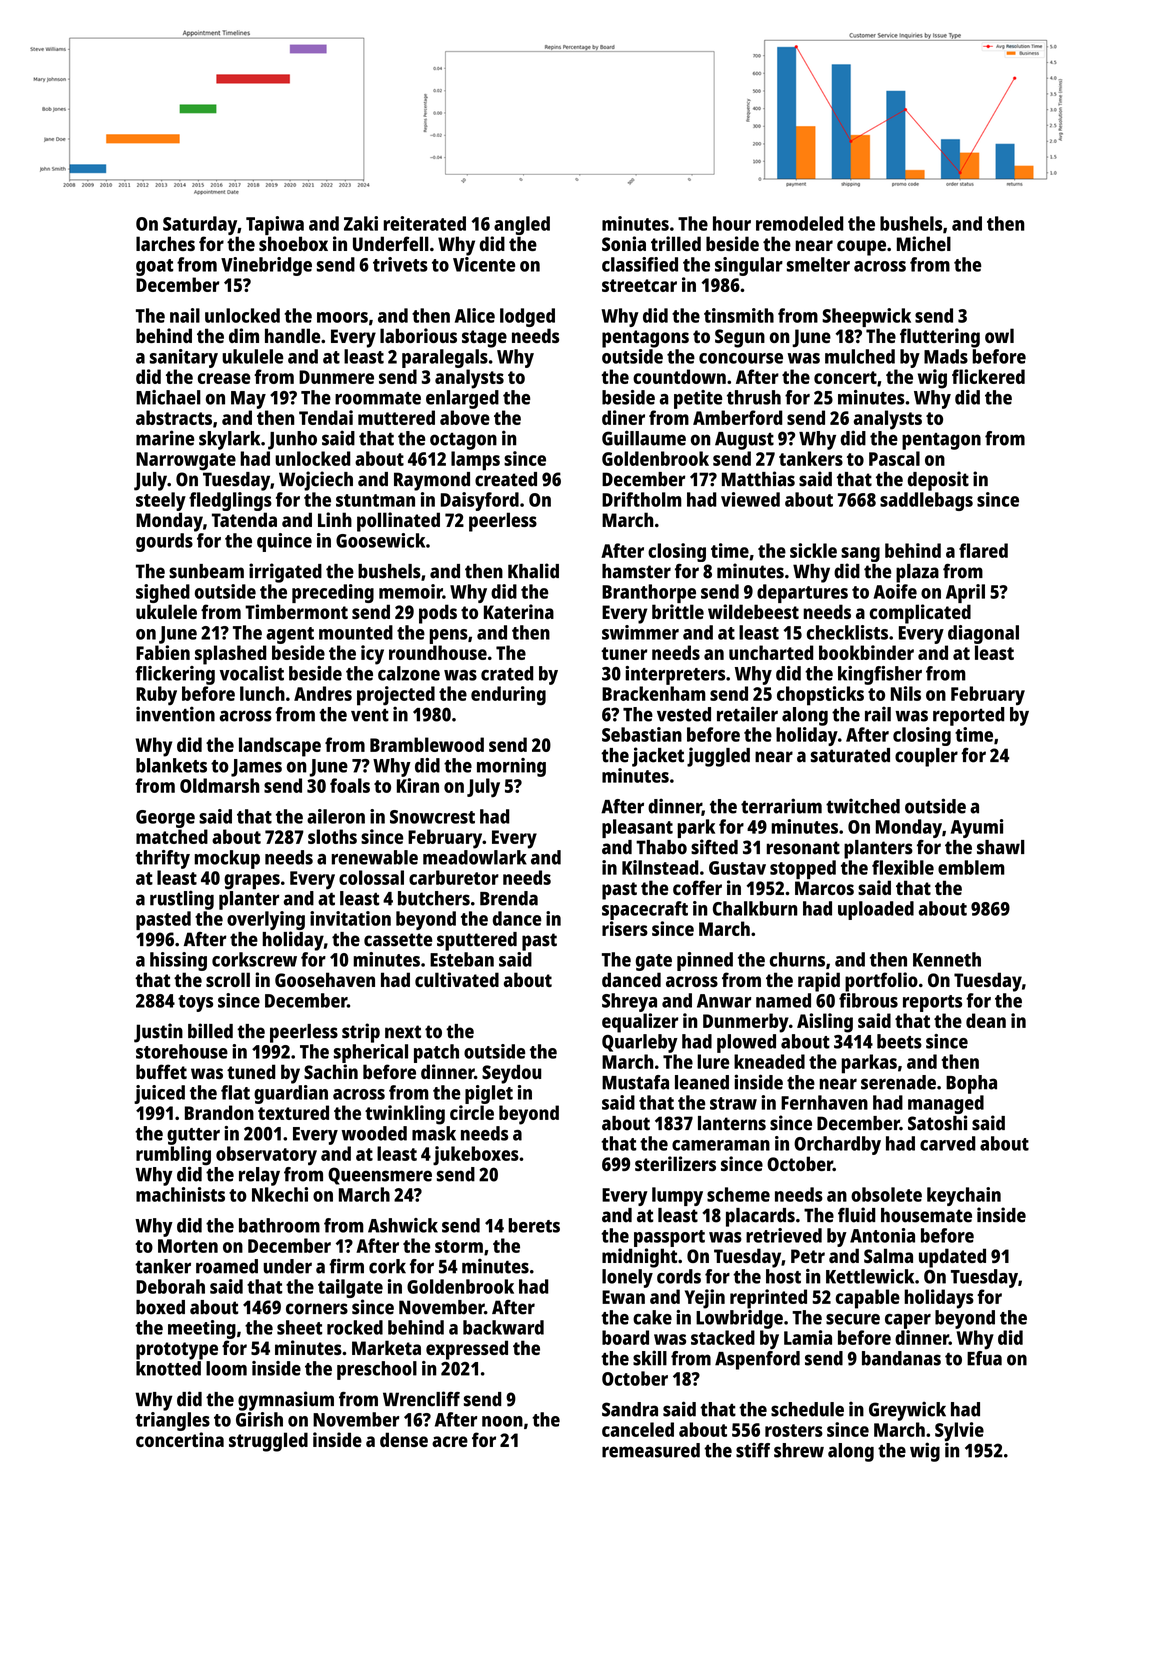 The image size is (1165, 1654). Describe the element at coordinates (938, 481) in the screenshot. I see `deposit` at that location.
